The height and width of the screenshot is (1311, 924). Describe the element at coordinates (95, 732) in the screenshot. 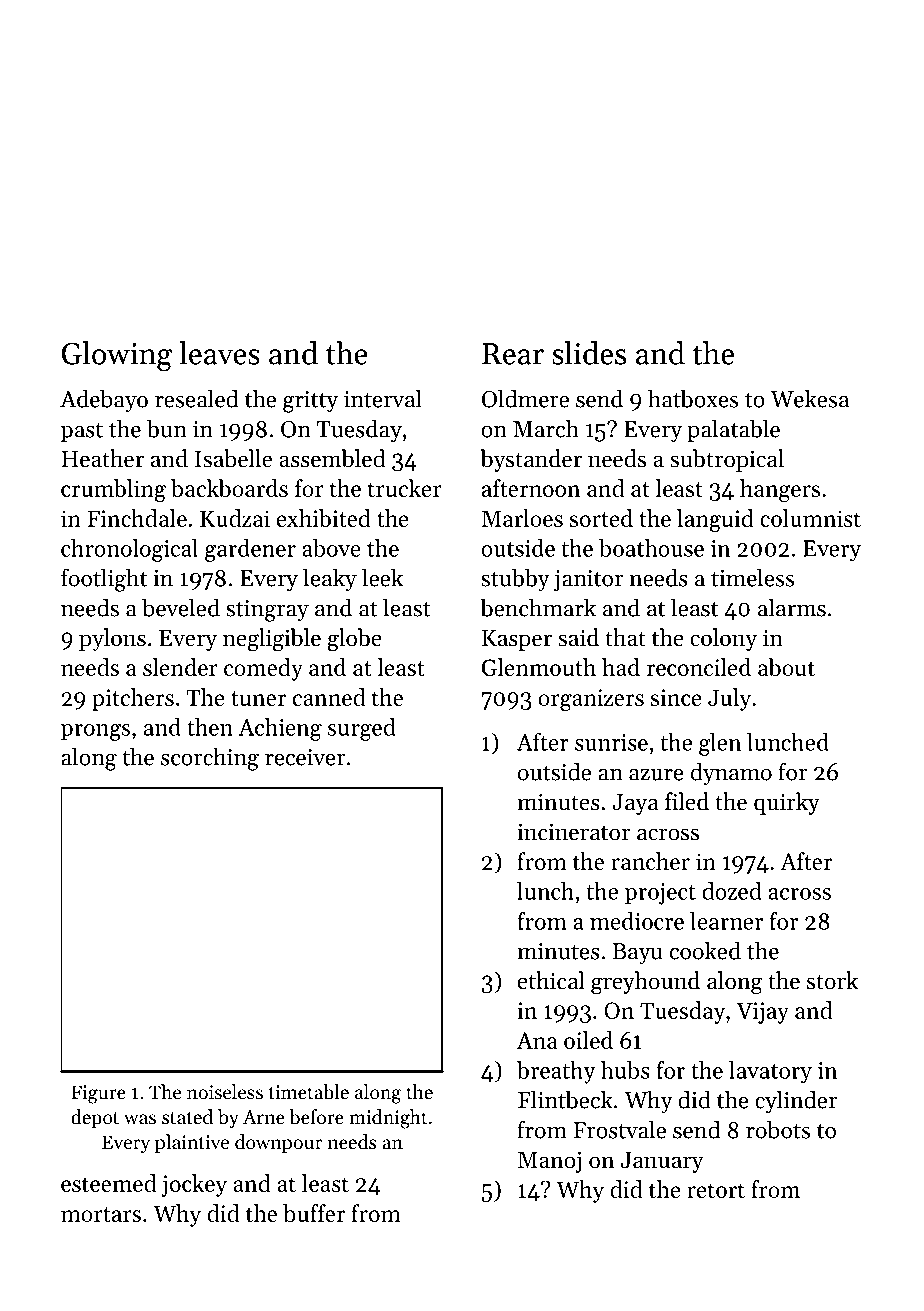

I see `prongs` at that location.
